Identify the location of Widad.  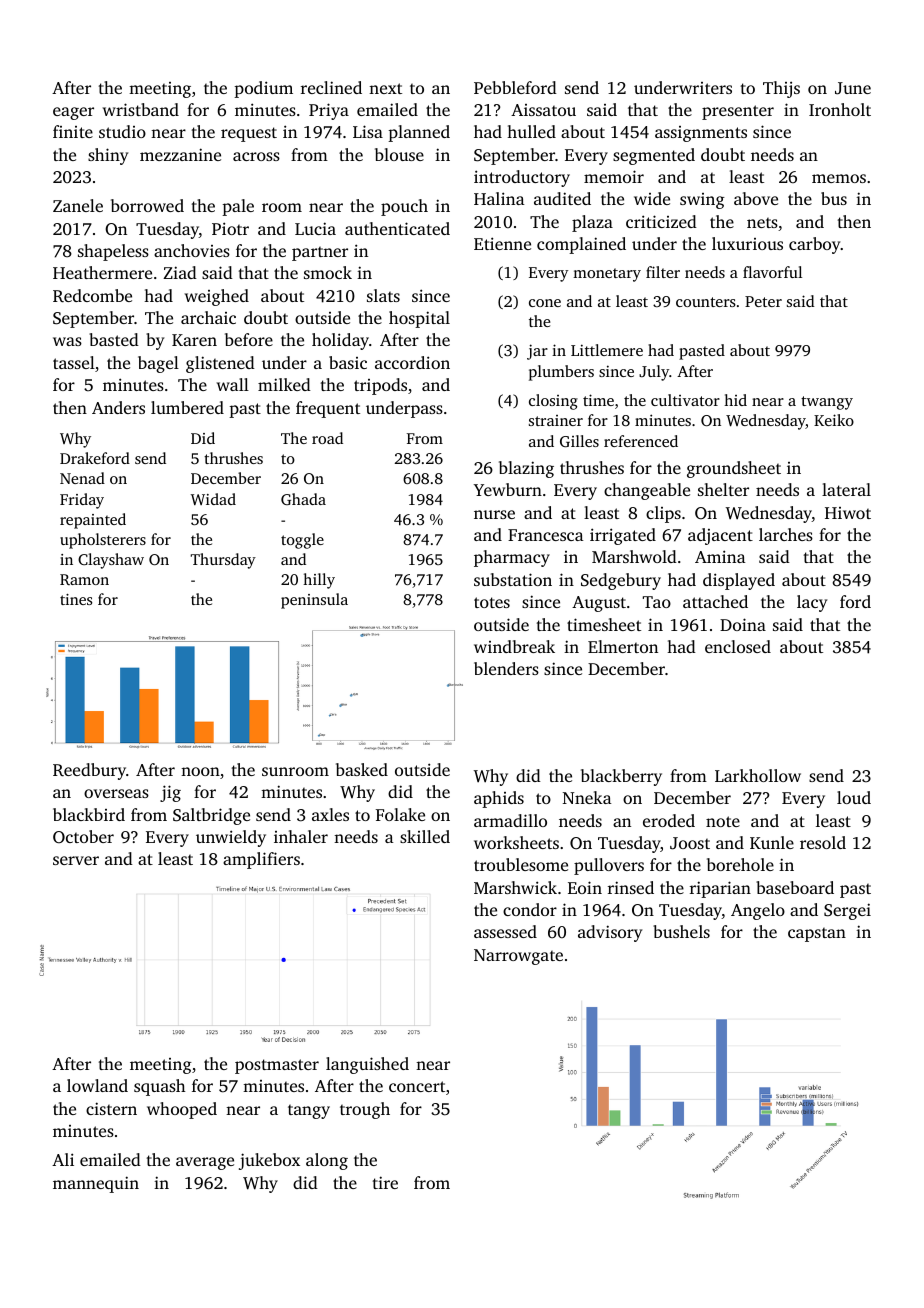
(213, 499).
